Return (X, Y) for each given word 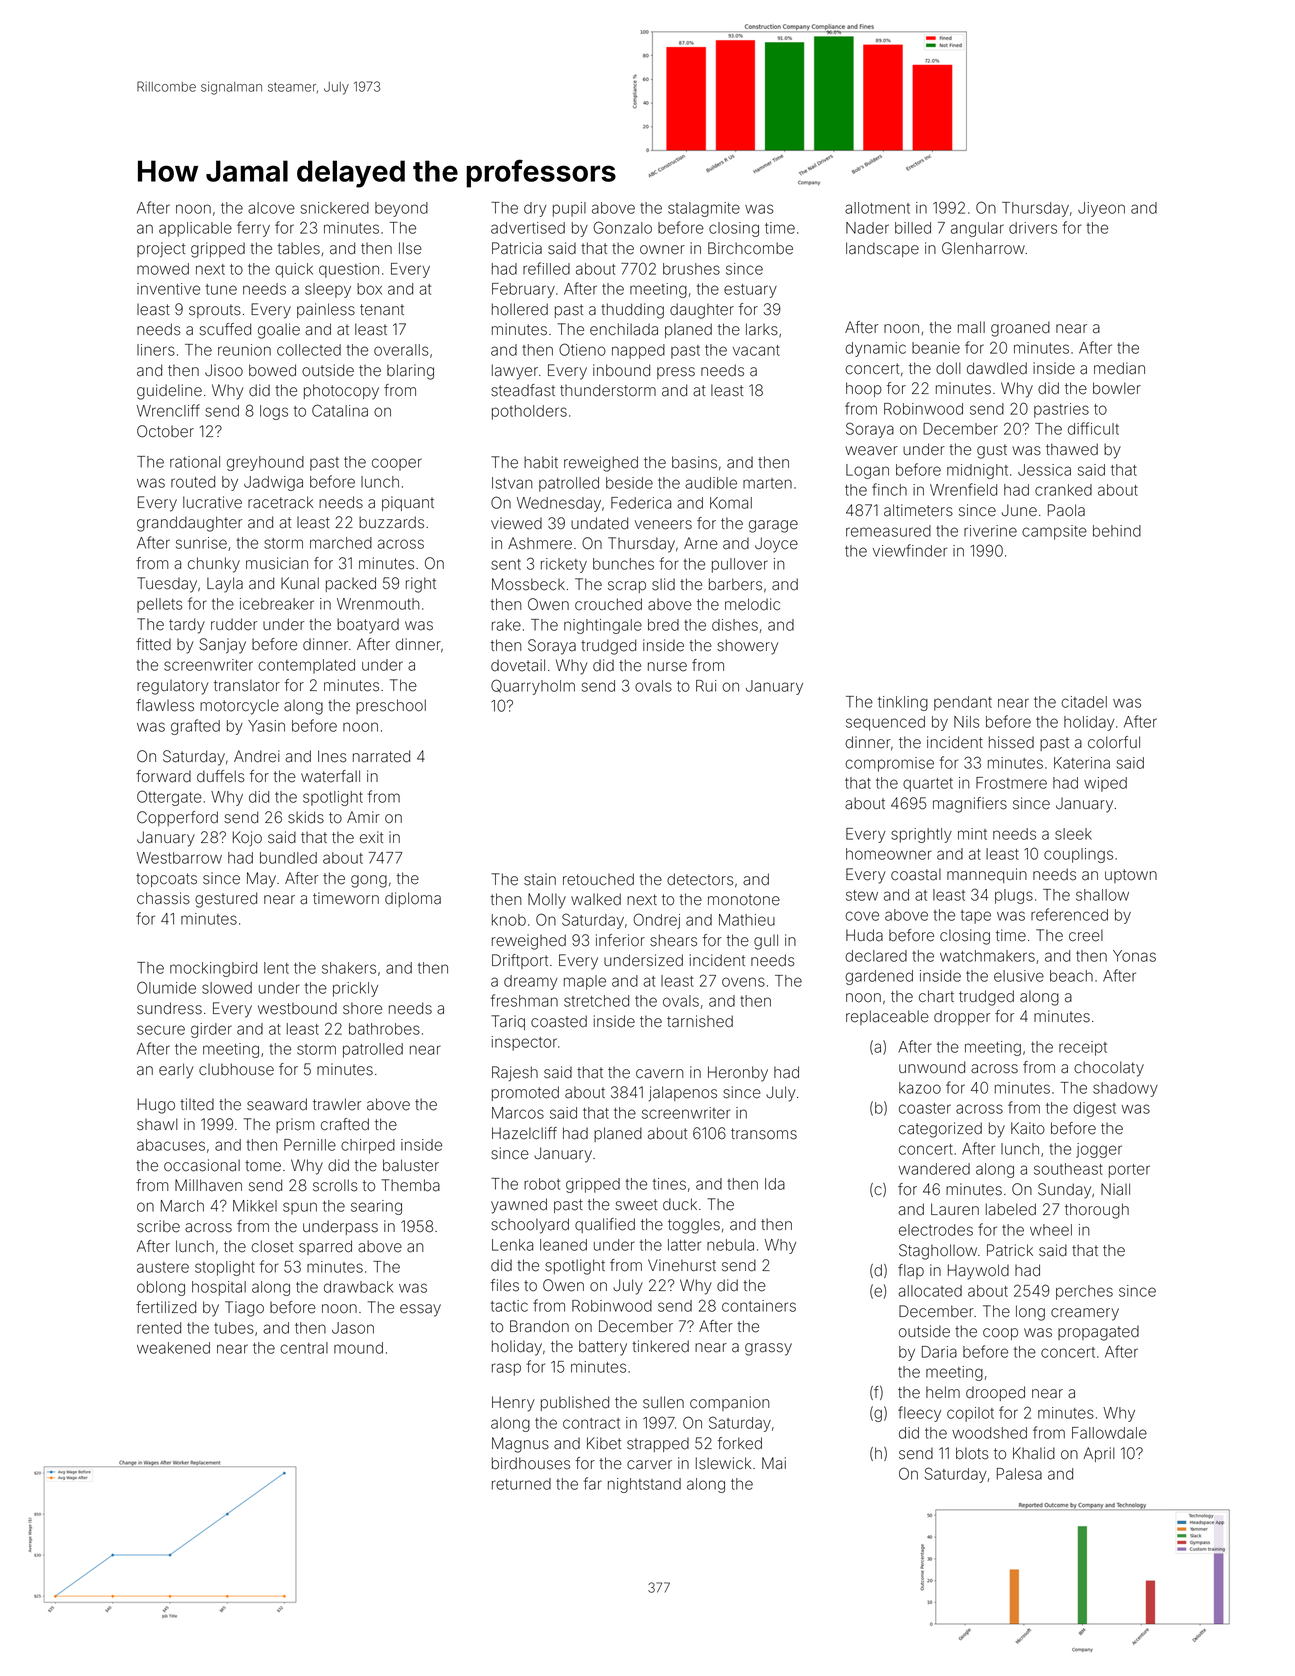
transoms (764, 1134)
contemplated (306, 666)
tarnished (700, 1021)
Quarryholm (533, 687)
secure (161, 1030)
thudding (632, 311)
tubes (234, 1328)
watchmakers (987, 956)
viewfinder (910, 550)
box (369, 289)
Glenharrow (983, 248)
